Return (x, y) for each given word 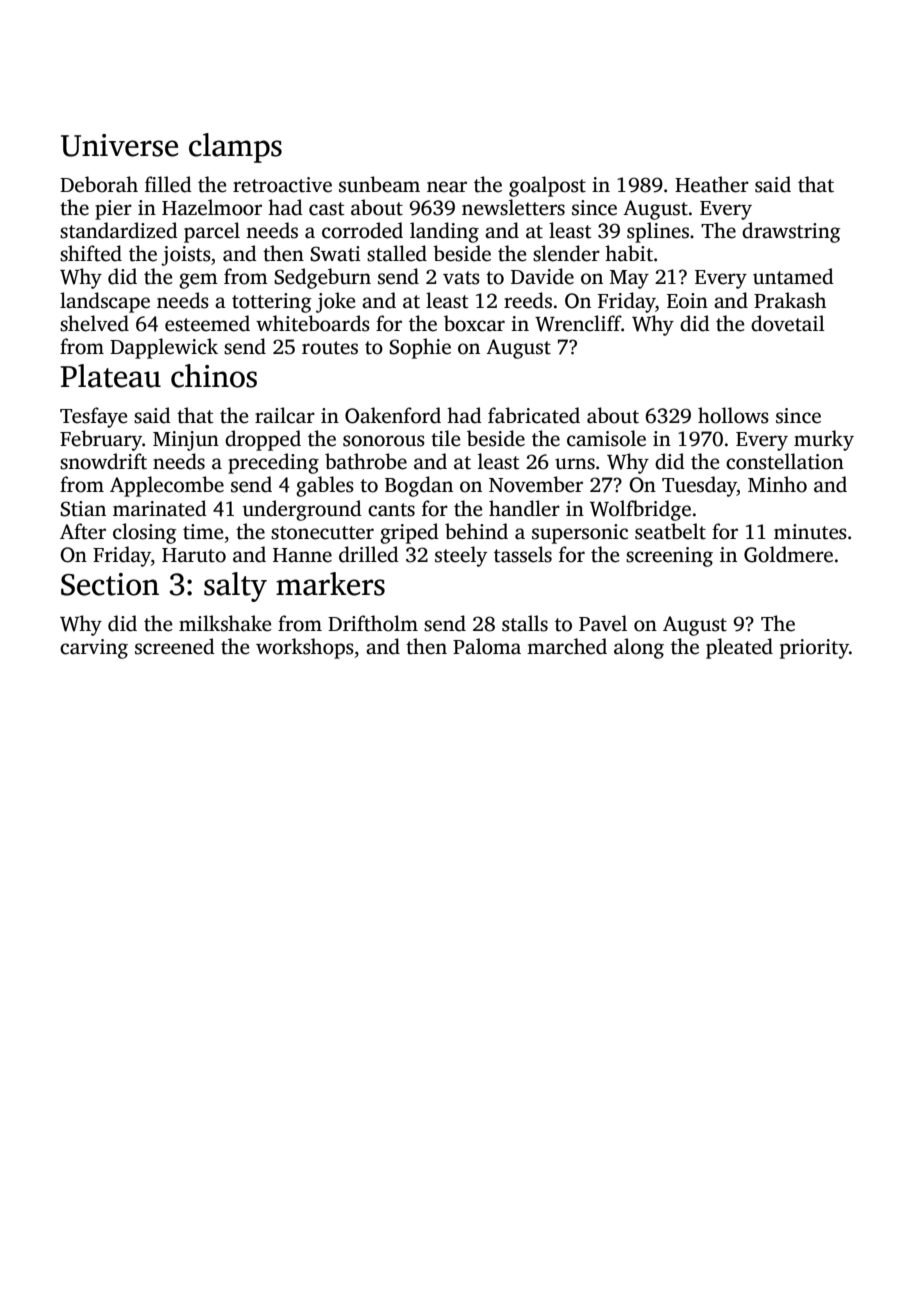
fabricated (534, 415)
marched (567, 646)
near (447, 187)
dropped (263, 440)
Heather (712, 184)
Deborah (99, 184)
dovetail (788, 323)
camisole (606, 438)
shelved (94, 323)
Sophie (420, 348)
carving (94, 649)
